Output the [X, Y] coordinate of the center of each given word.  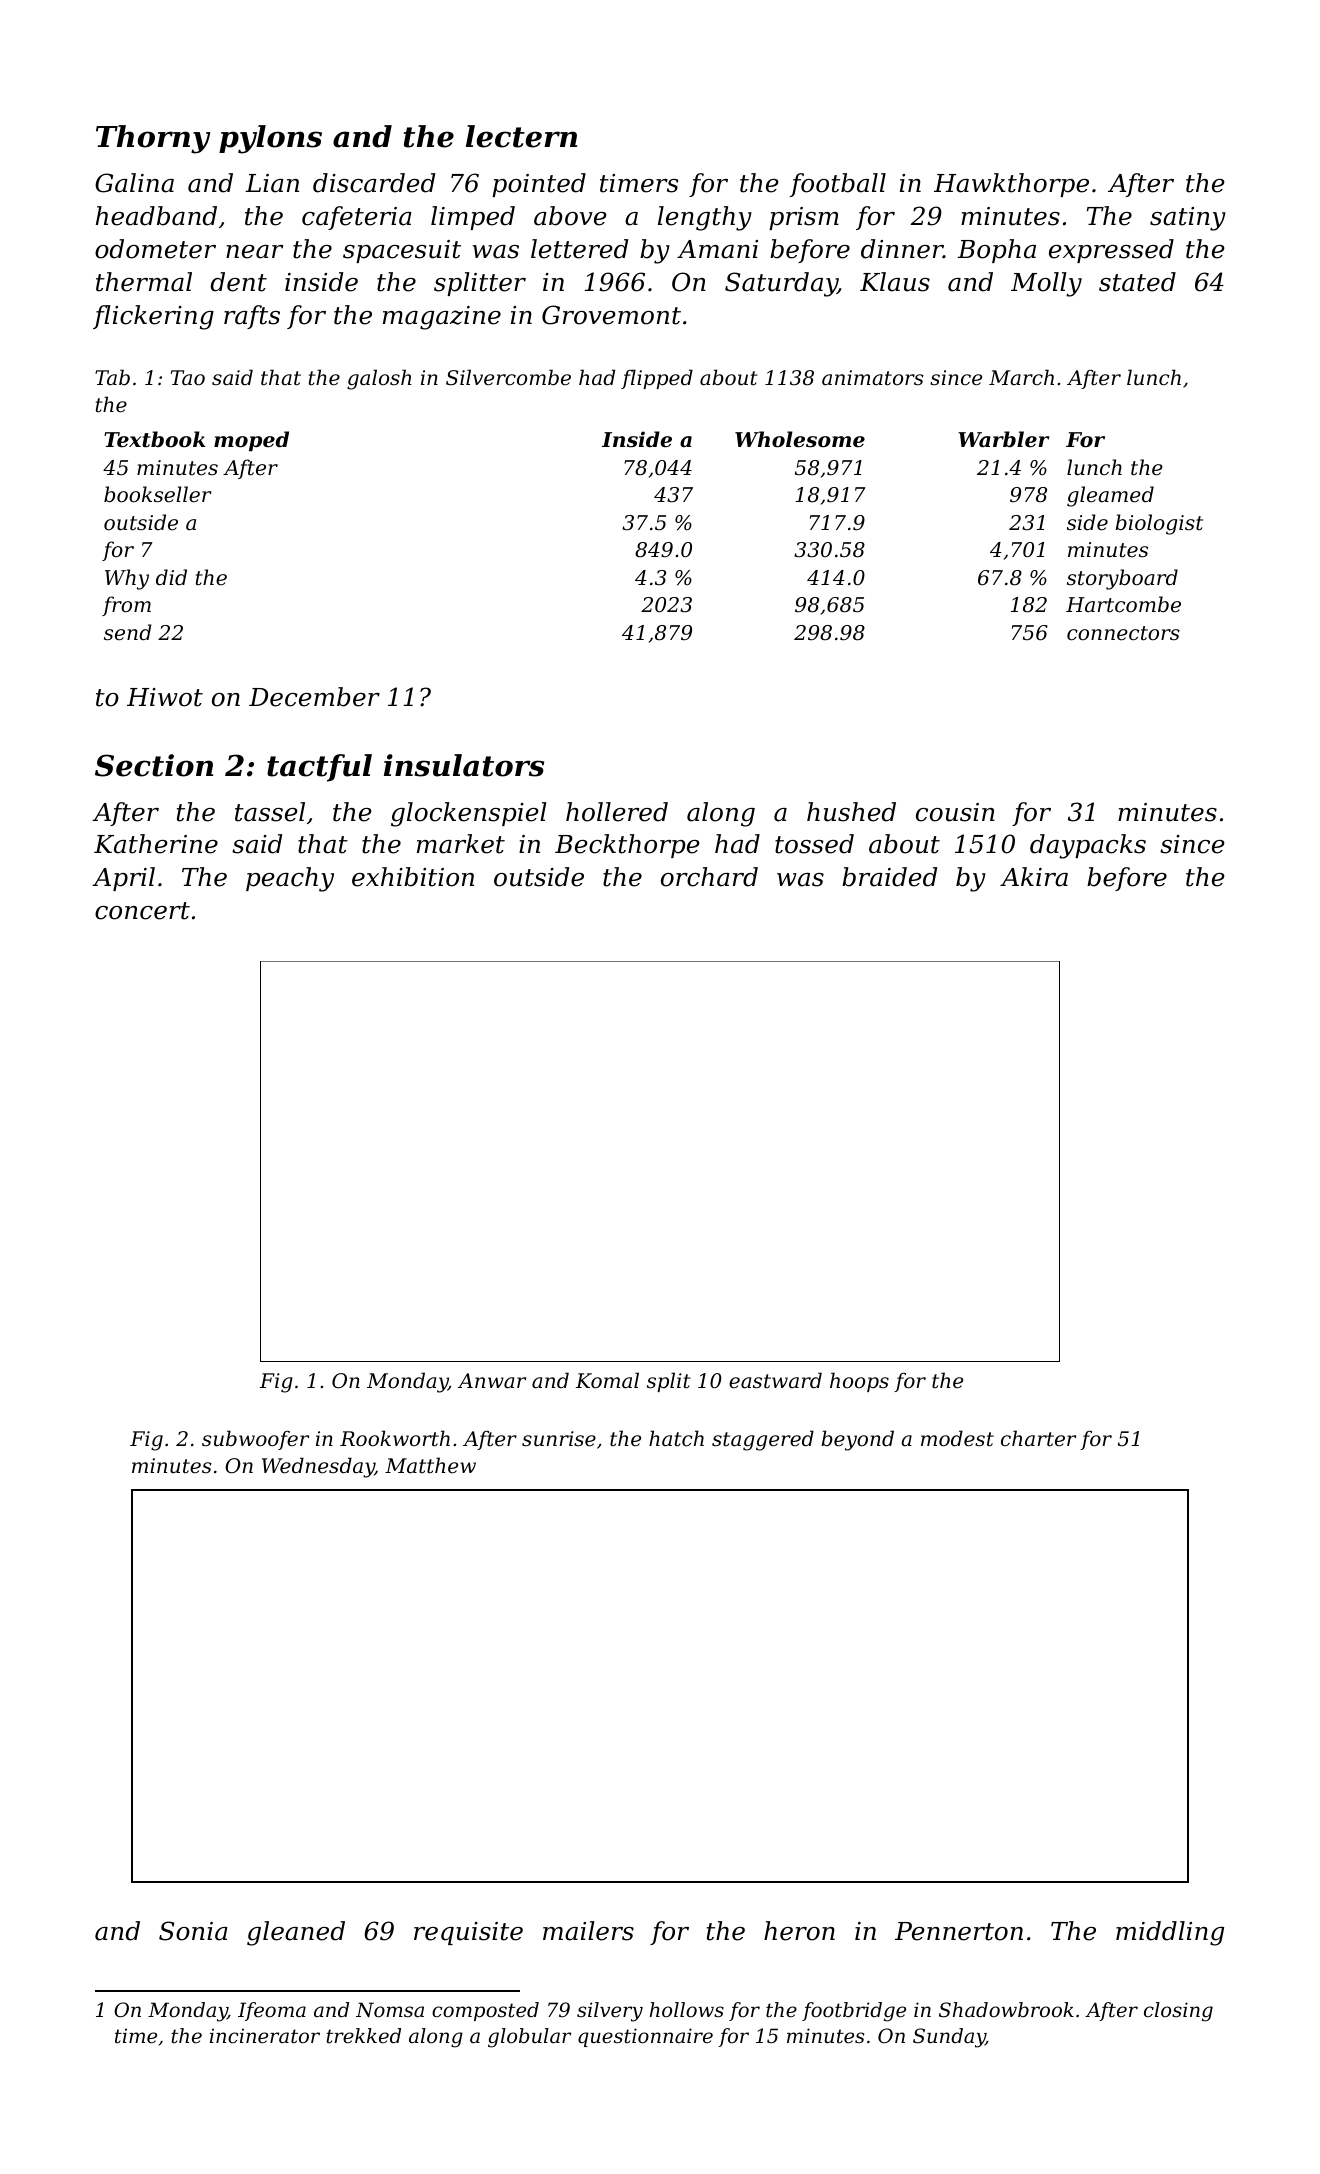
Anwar [492, 1381]
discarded [374, 183]
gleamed [1110, 496]
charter [1038, 1438]
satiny [1188, 219]
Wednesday [318, 1467]
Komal [607, 1380]
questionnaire [645, 2037]
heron [799, 1931]
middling [1170, 1933]
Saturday [781, 284]
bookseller [158, 494]
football [838, 185]
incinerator [265, 2036]
